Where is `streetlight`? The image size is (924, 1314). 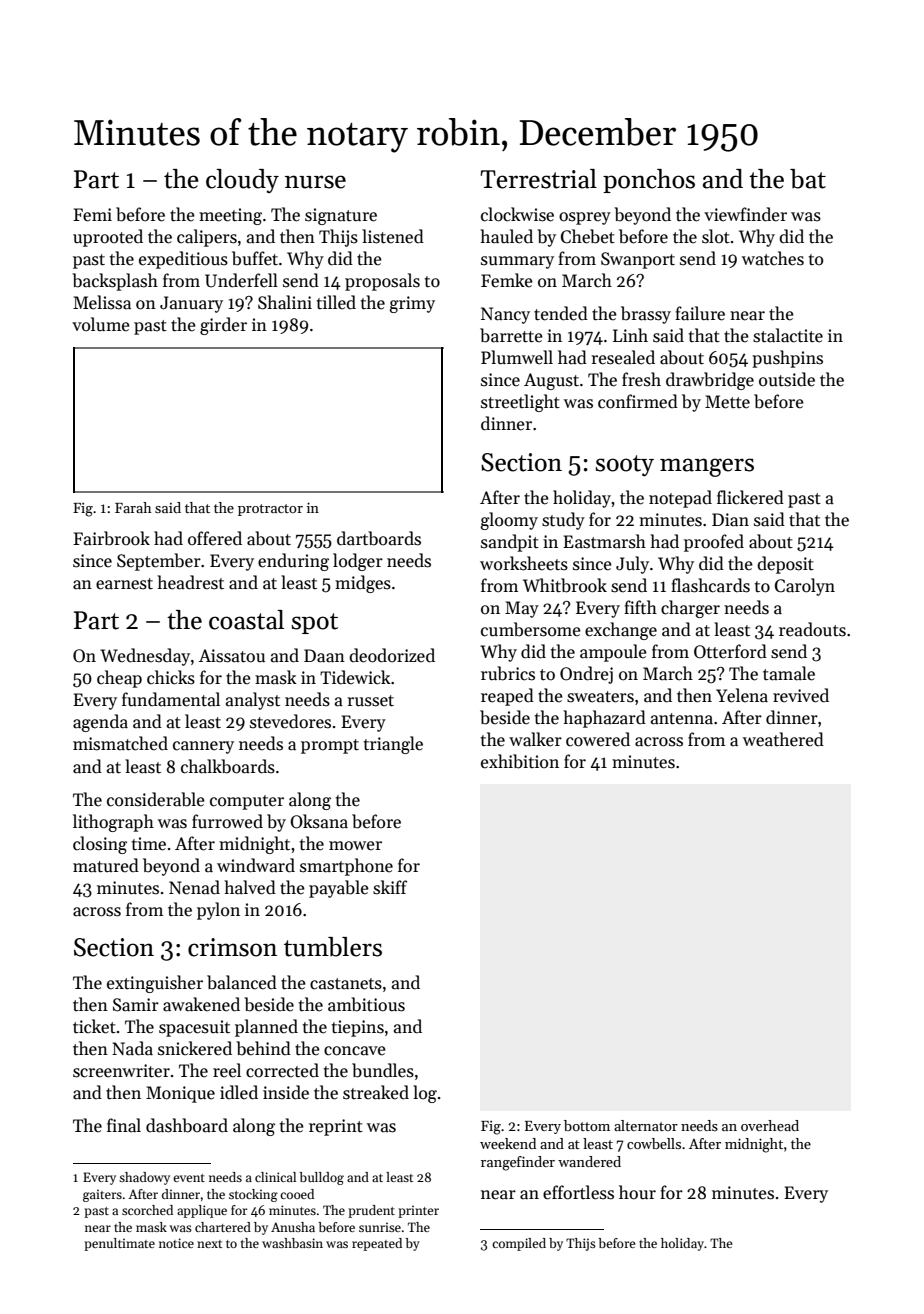
streetlight is located at coordinates (520, 403).
